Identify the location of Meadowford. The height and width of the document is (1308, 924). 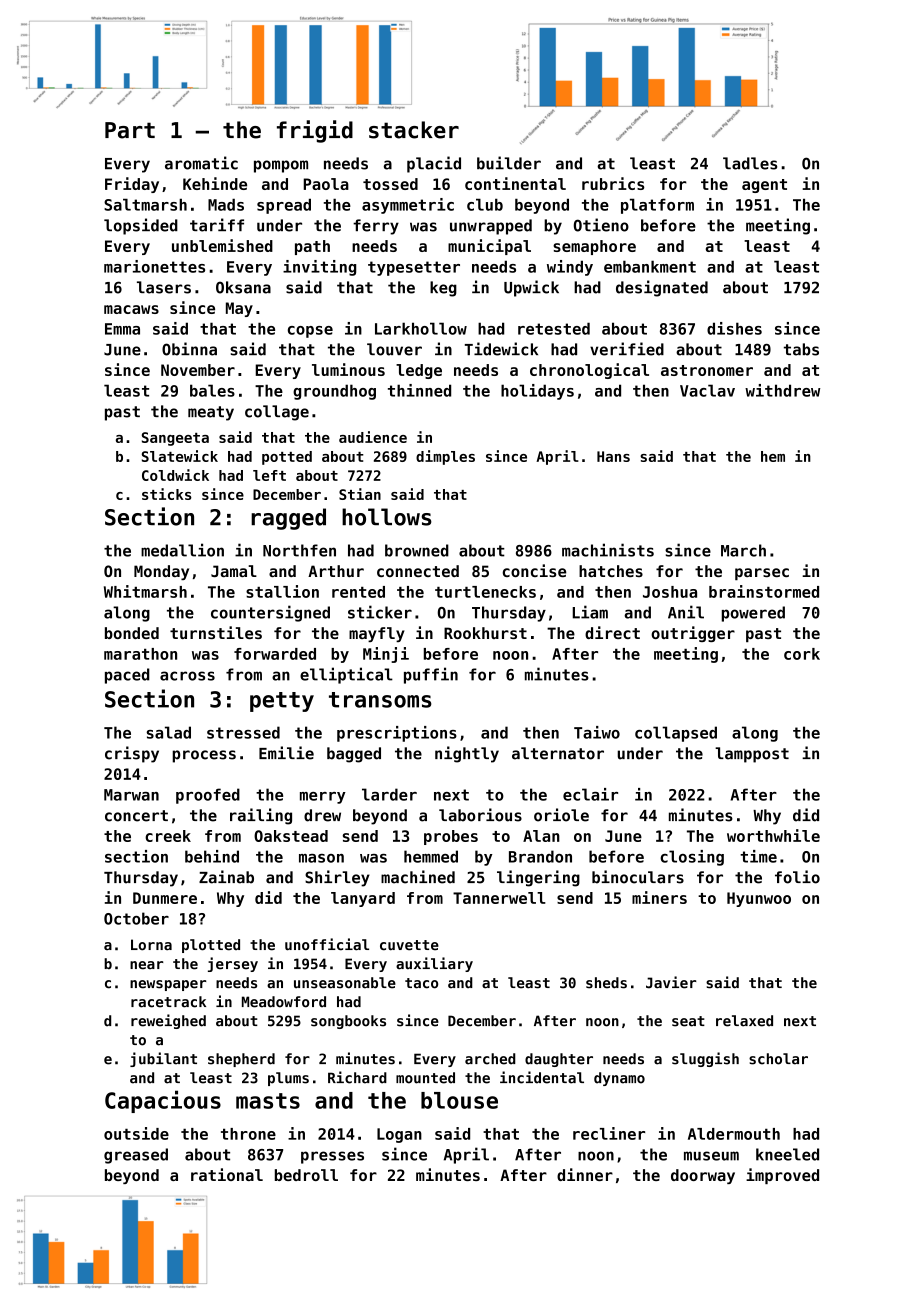
(284, 1002).
